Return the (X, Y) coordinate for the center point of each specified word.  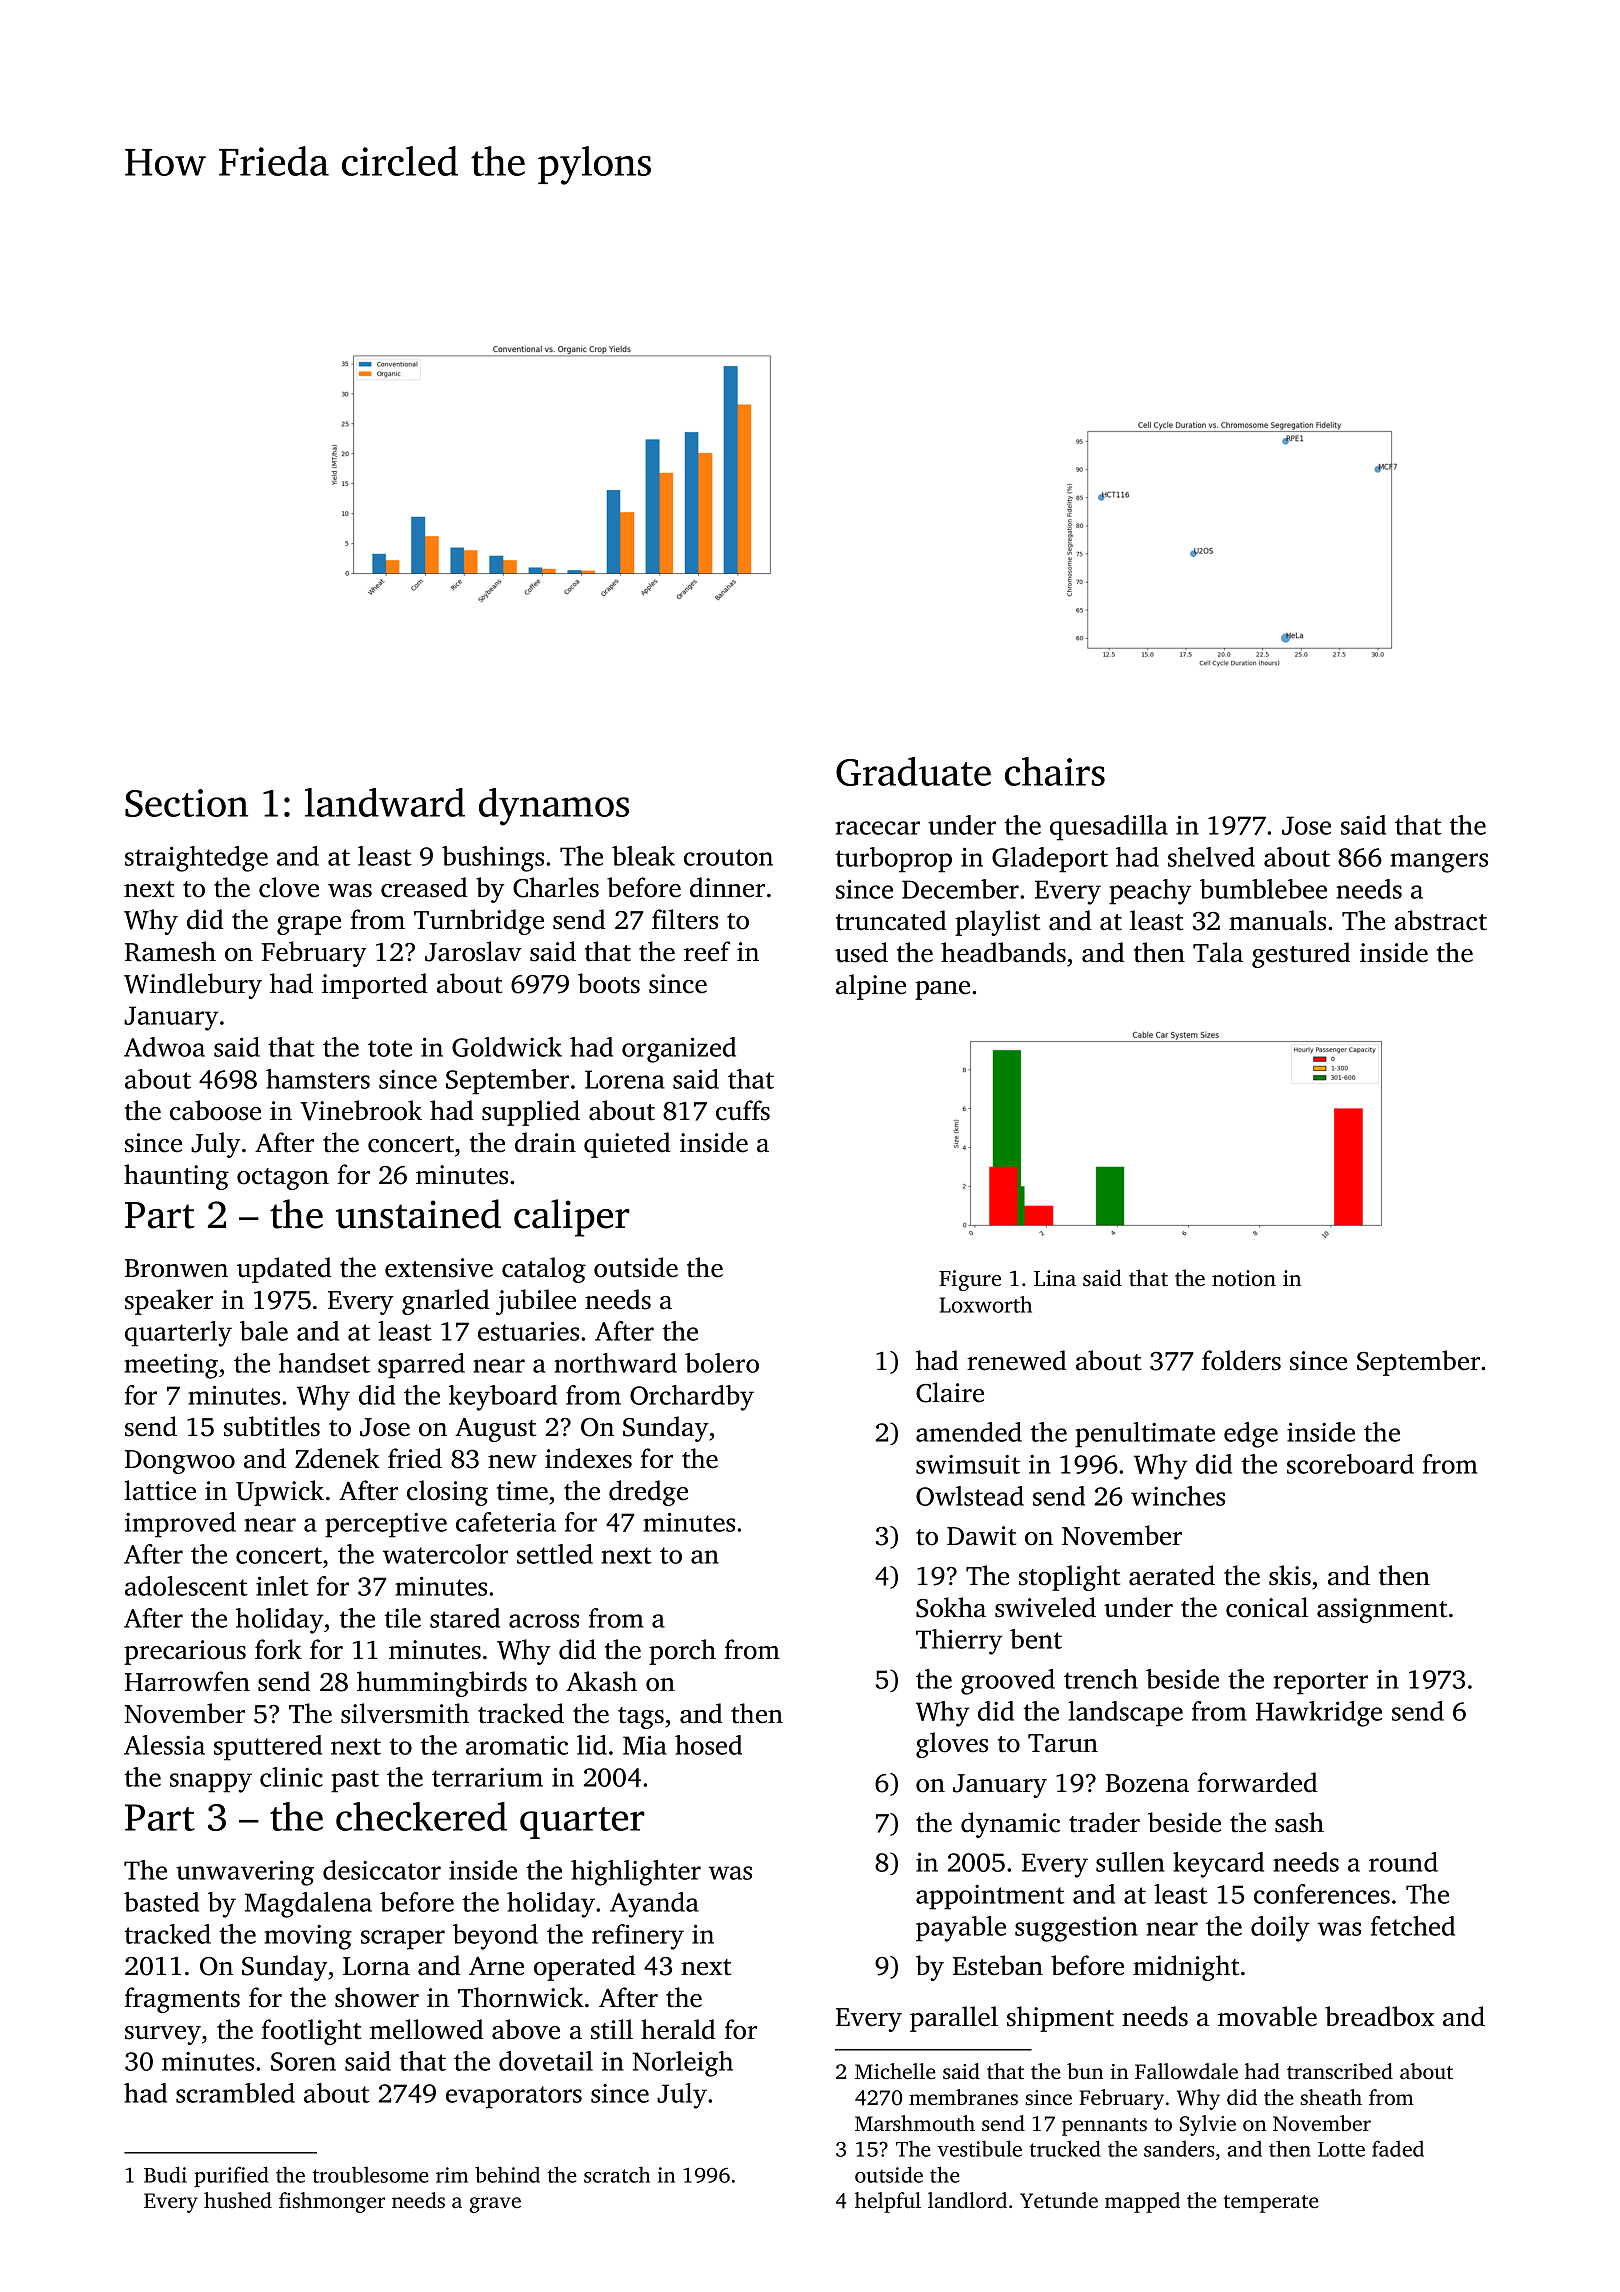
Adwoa (164, 1047)
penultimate (1145, 1435)
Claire (950, 1392)
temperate (1271, 2204)
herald (678, 2029)
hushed (238, 2200)
